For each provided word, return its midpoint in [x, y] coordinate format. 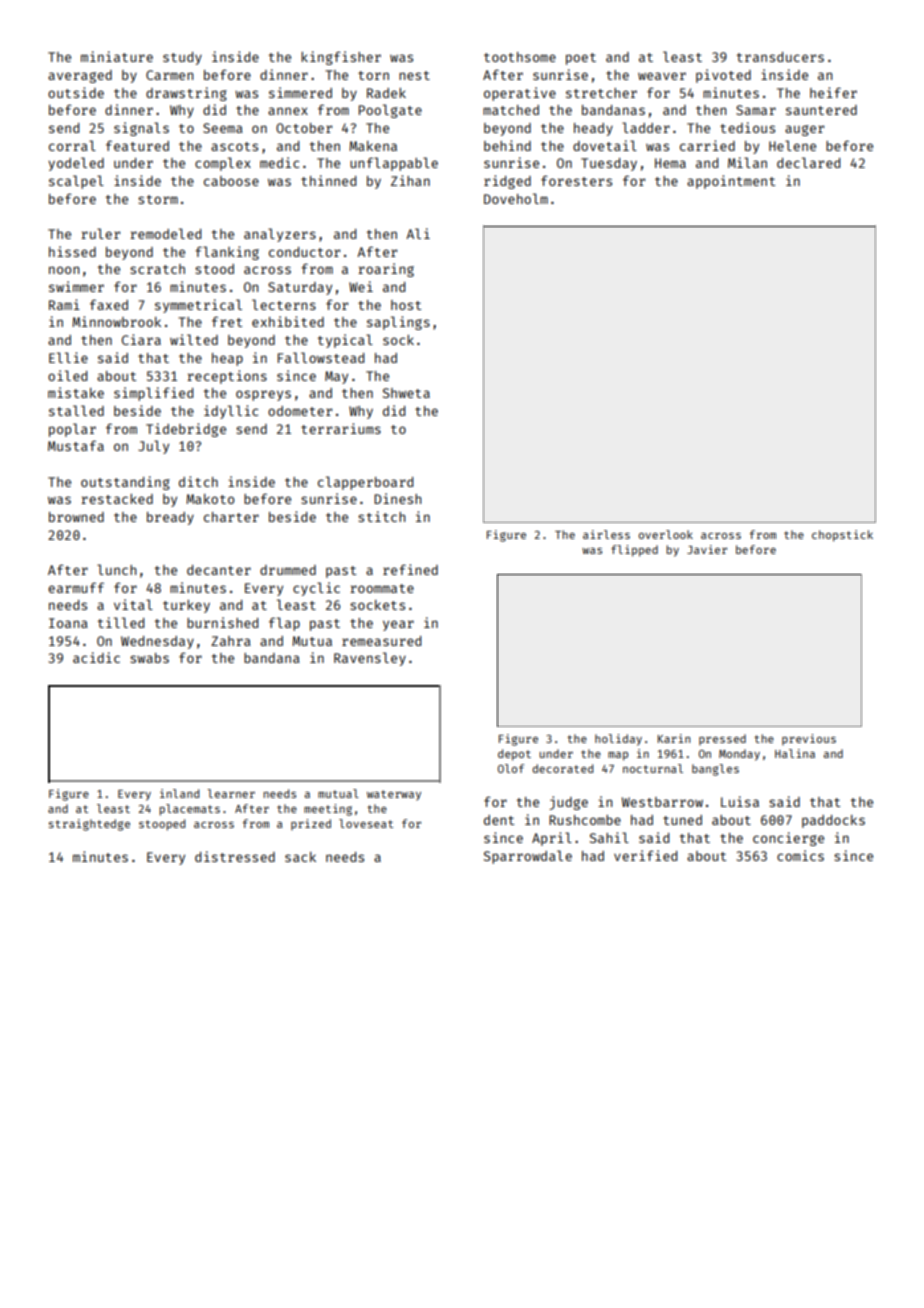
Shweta [406, 393]
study [182, 58]
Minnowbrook [116, 321]
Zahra [231, 641]
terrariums [341, 428]
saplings [398, 323]
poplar [72, 430]
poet [581, 59]
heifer [833, 92]
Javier [707, 549]
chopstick [842, 536]
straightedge [89, 825]
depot [514, 755]
